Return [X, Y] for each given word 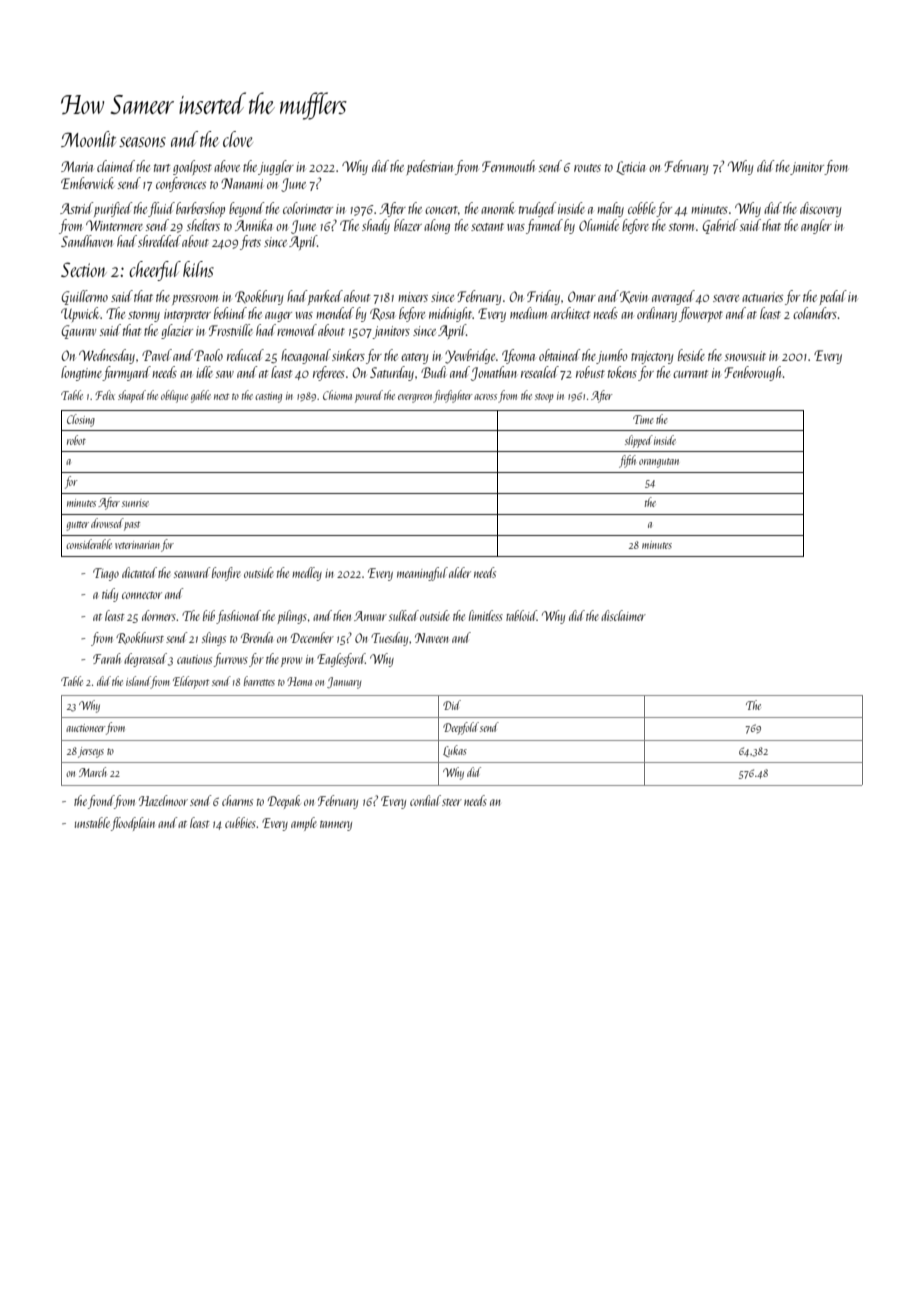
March [93, 772]
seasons [142, 142]
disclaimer [623, 615]
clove [238, 139]
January [344, 683]
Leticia [630, 168]
